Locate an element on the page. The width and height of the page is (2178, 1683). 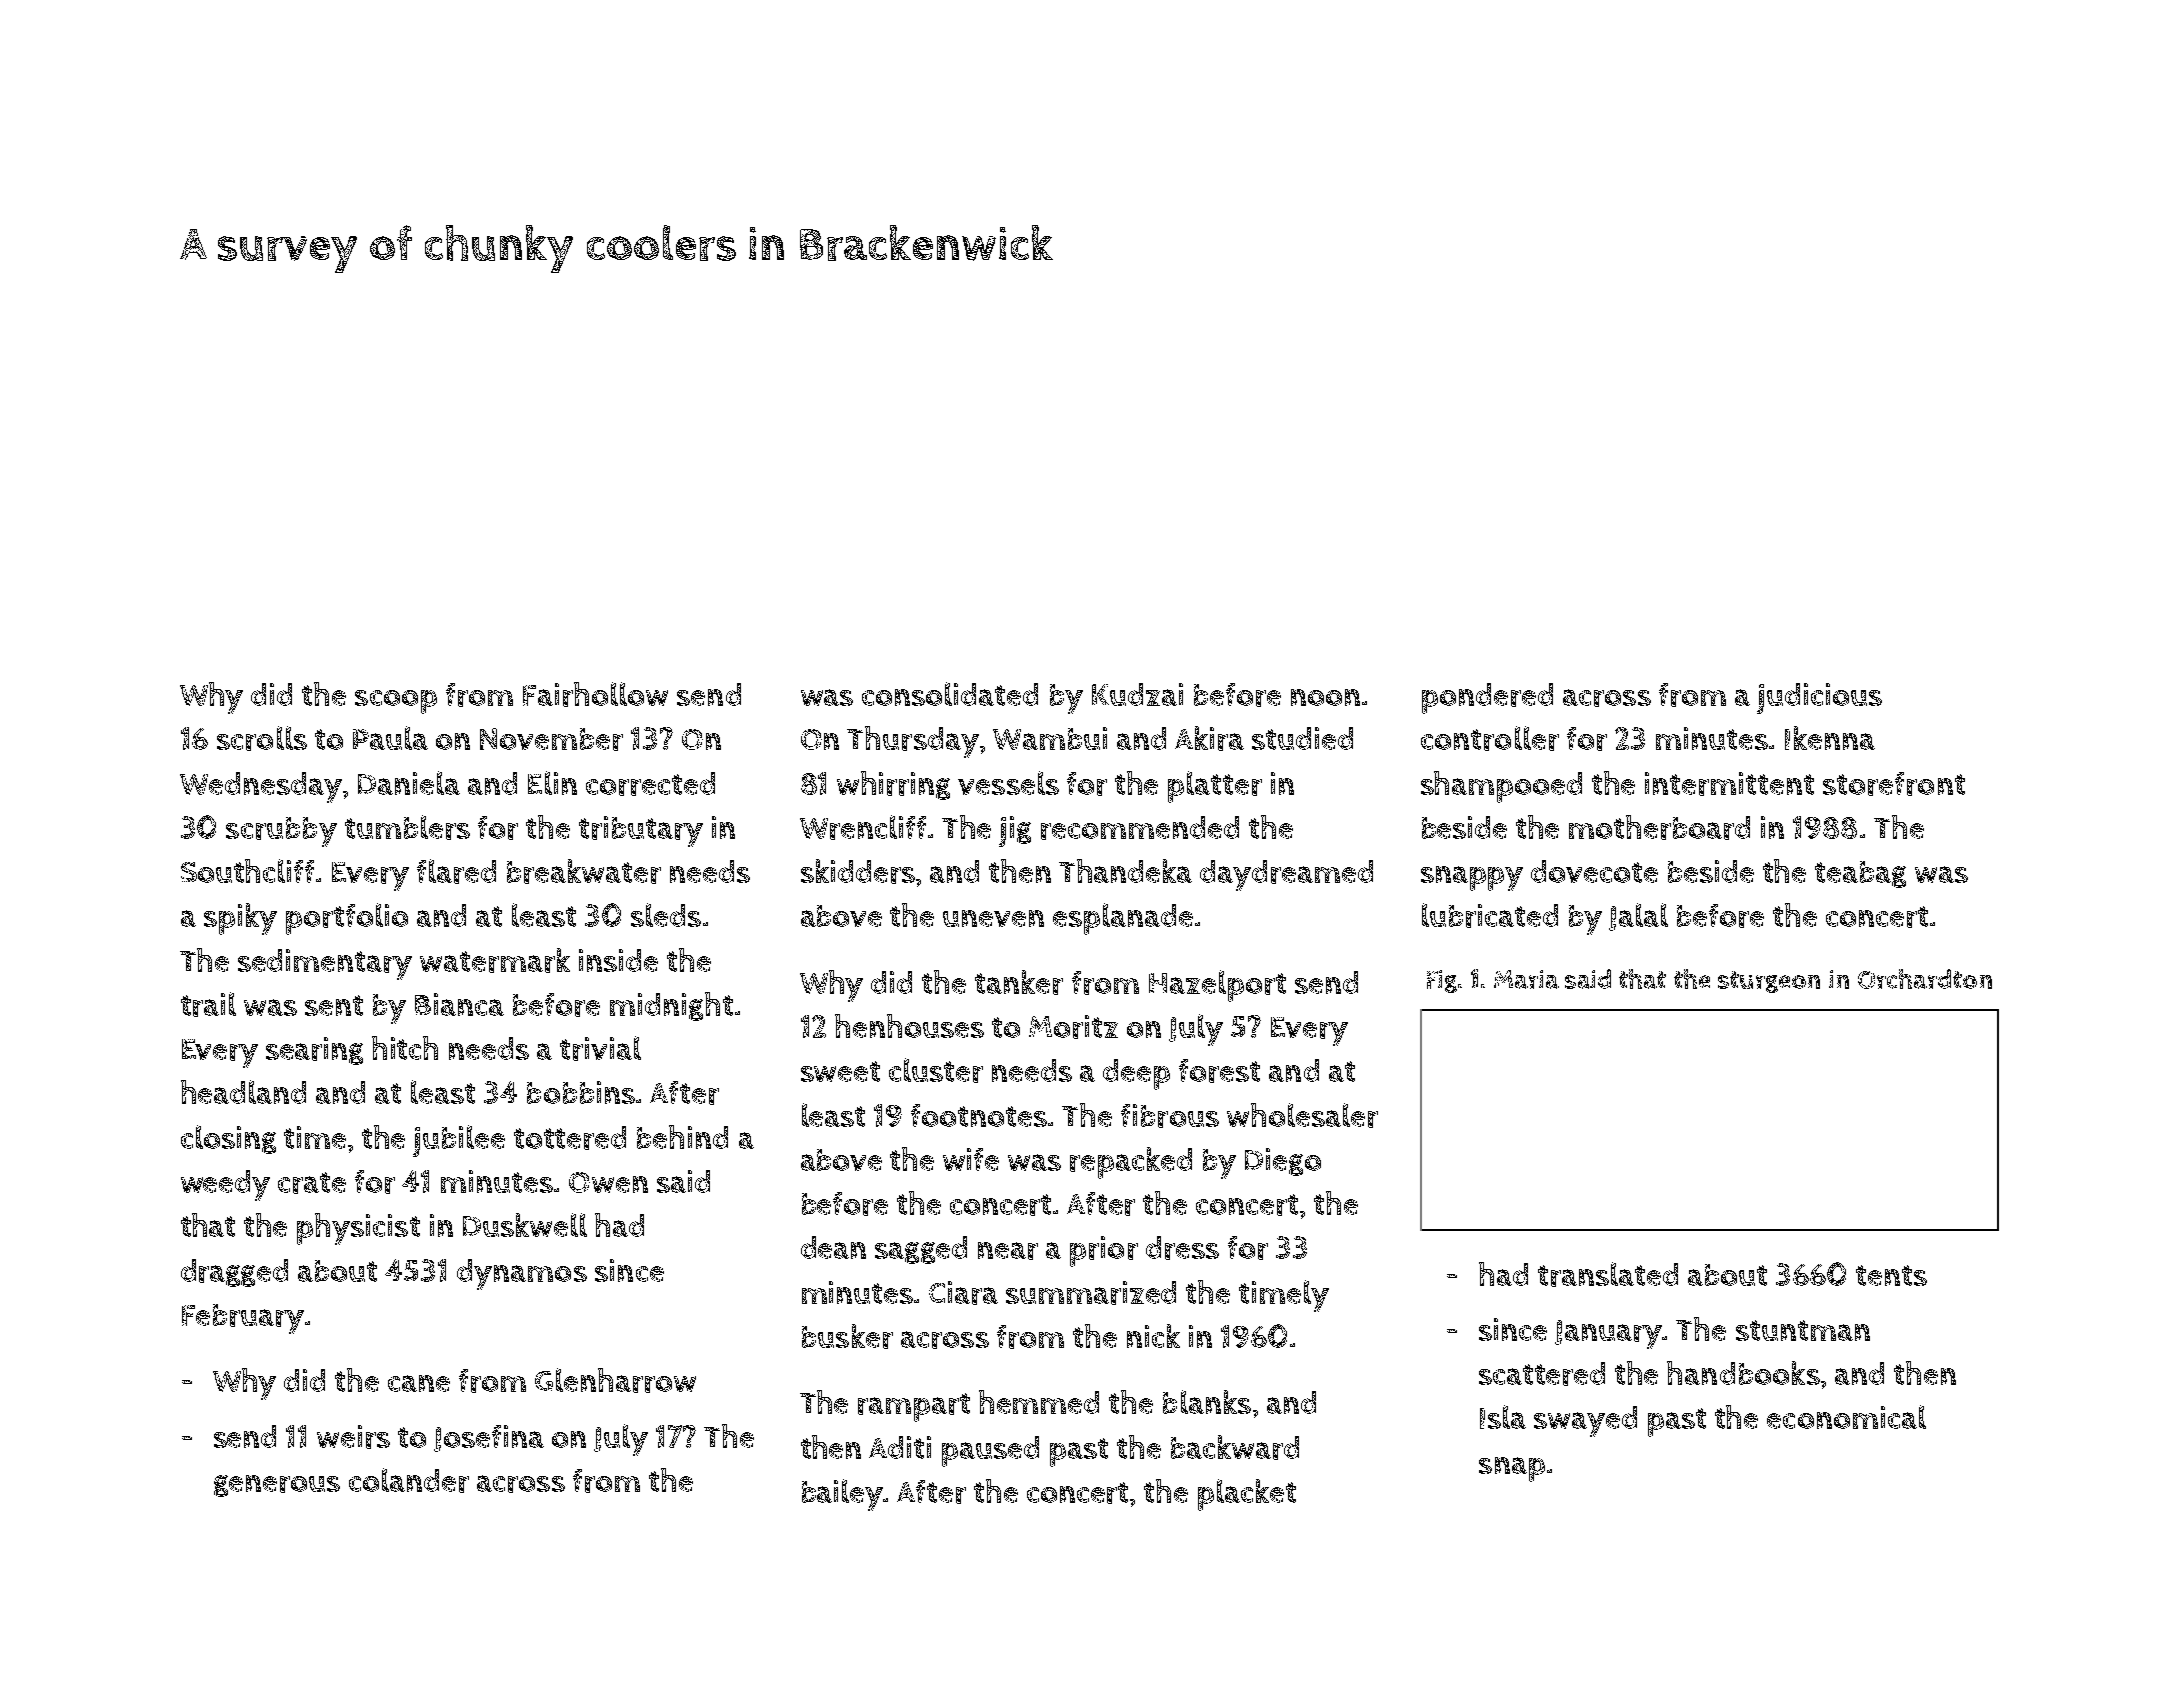
Ikenna is located at coordinates (1830, 738).
